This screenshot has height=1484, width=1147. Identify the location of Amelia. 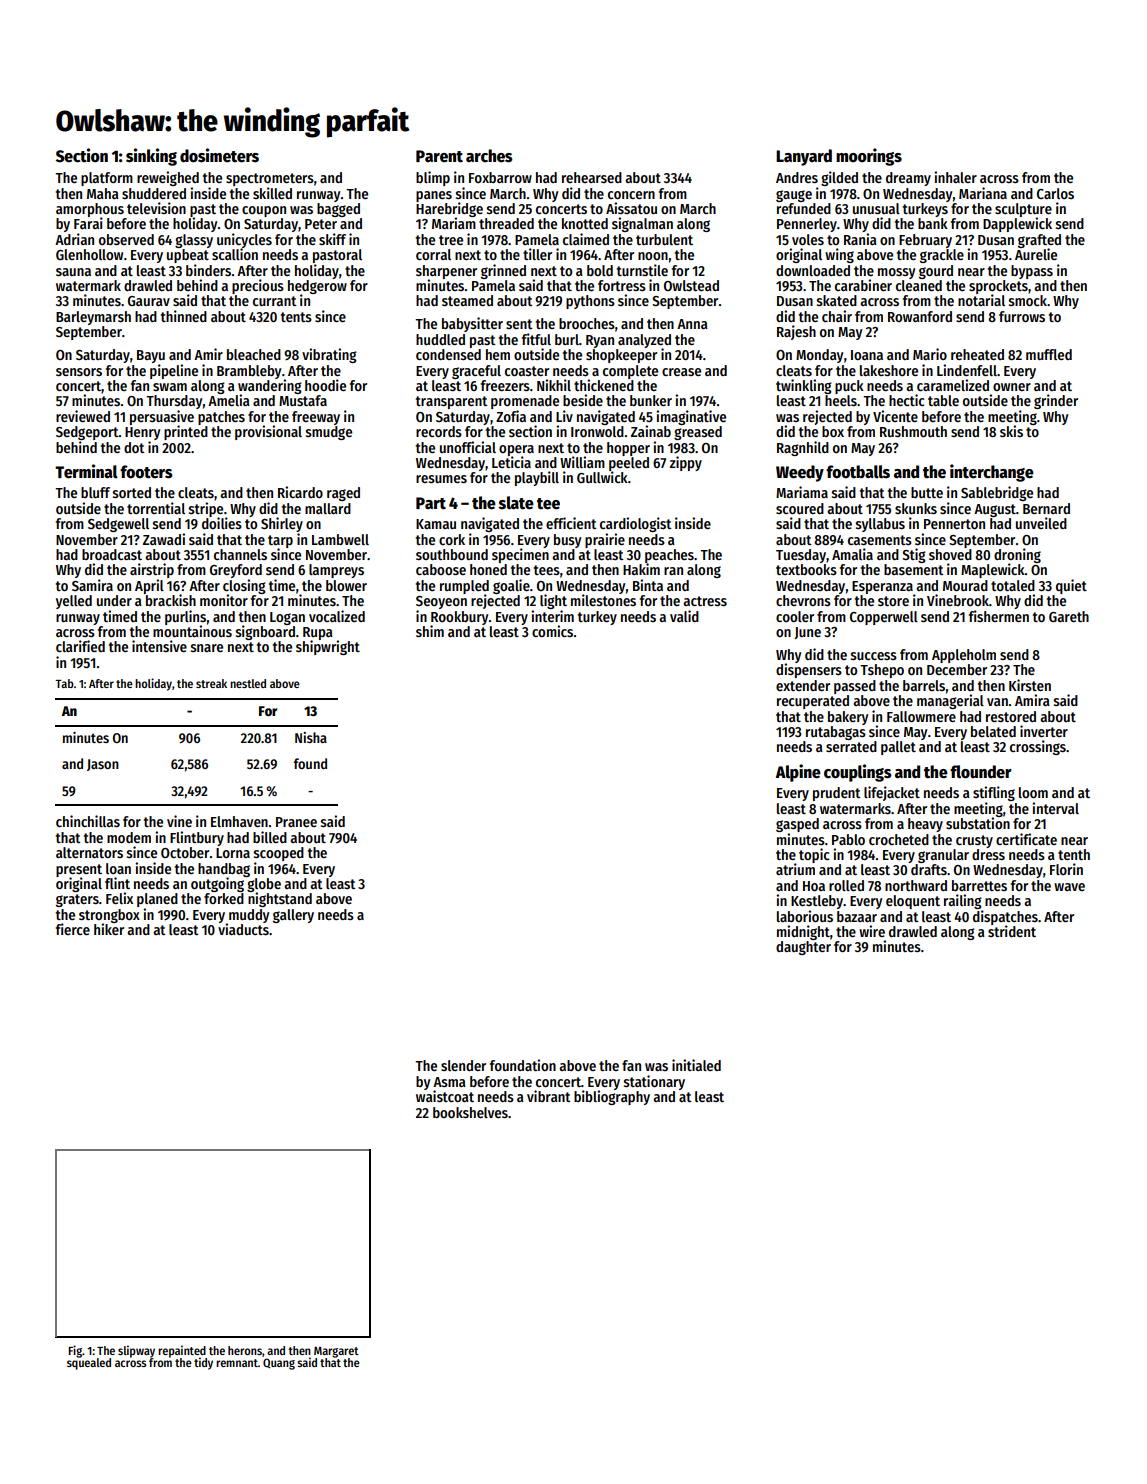
(229, 400).
